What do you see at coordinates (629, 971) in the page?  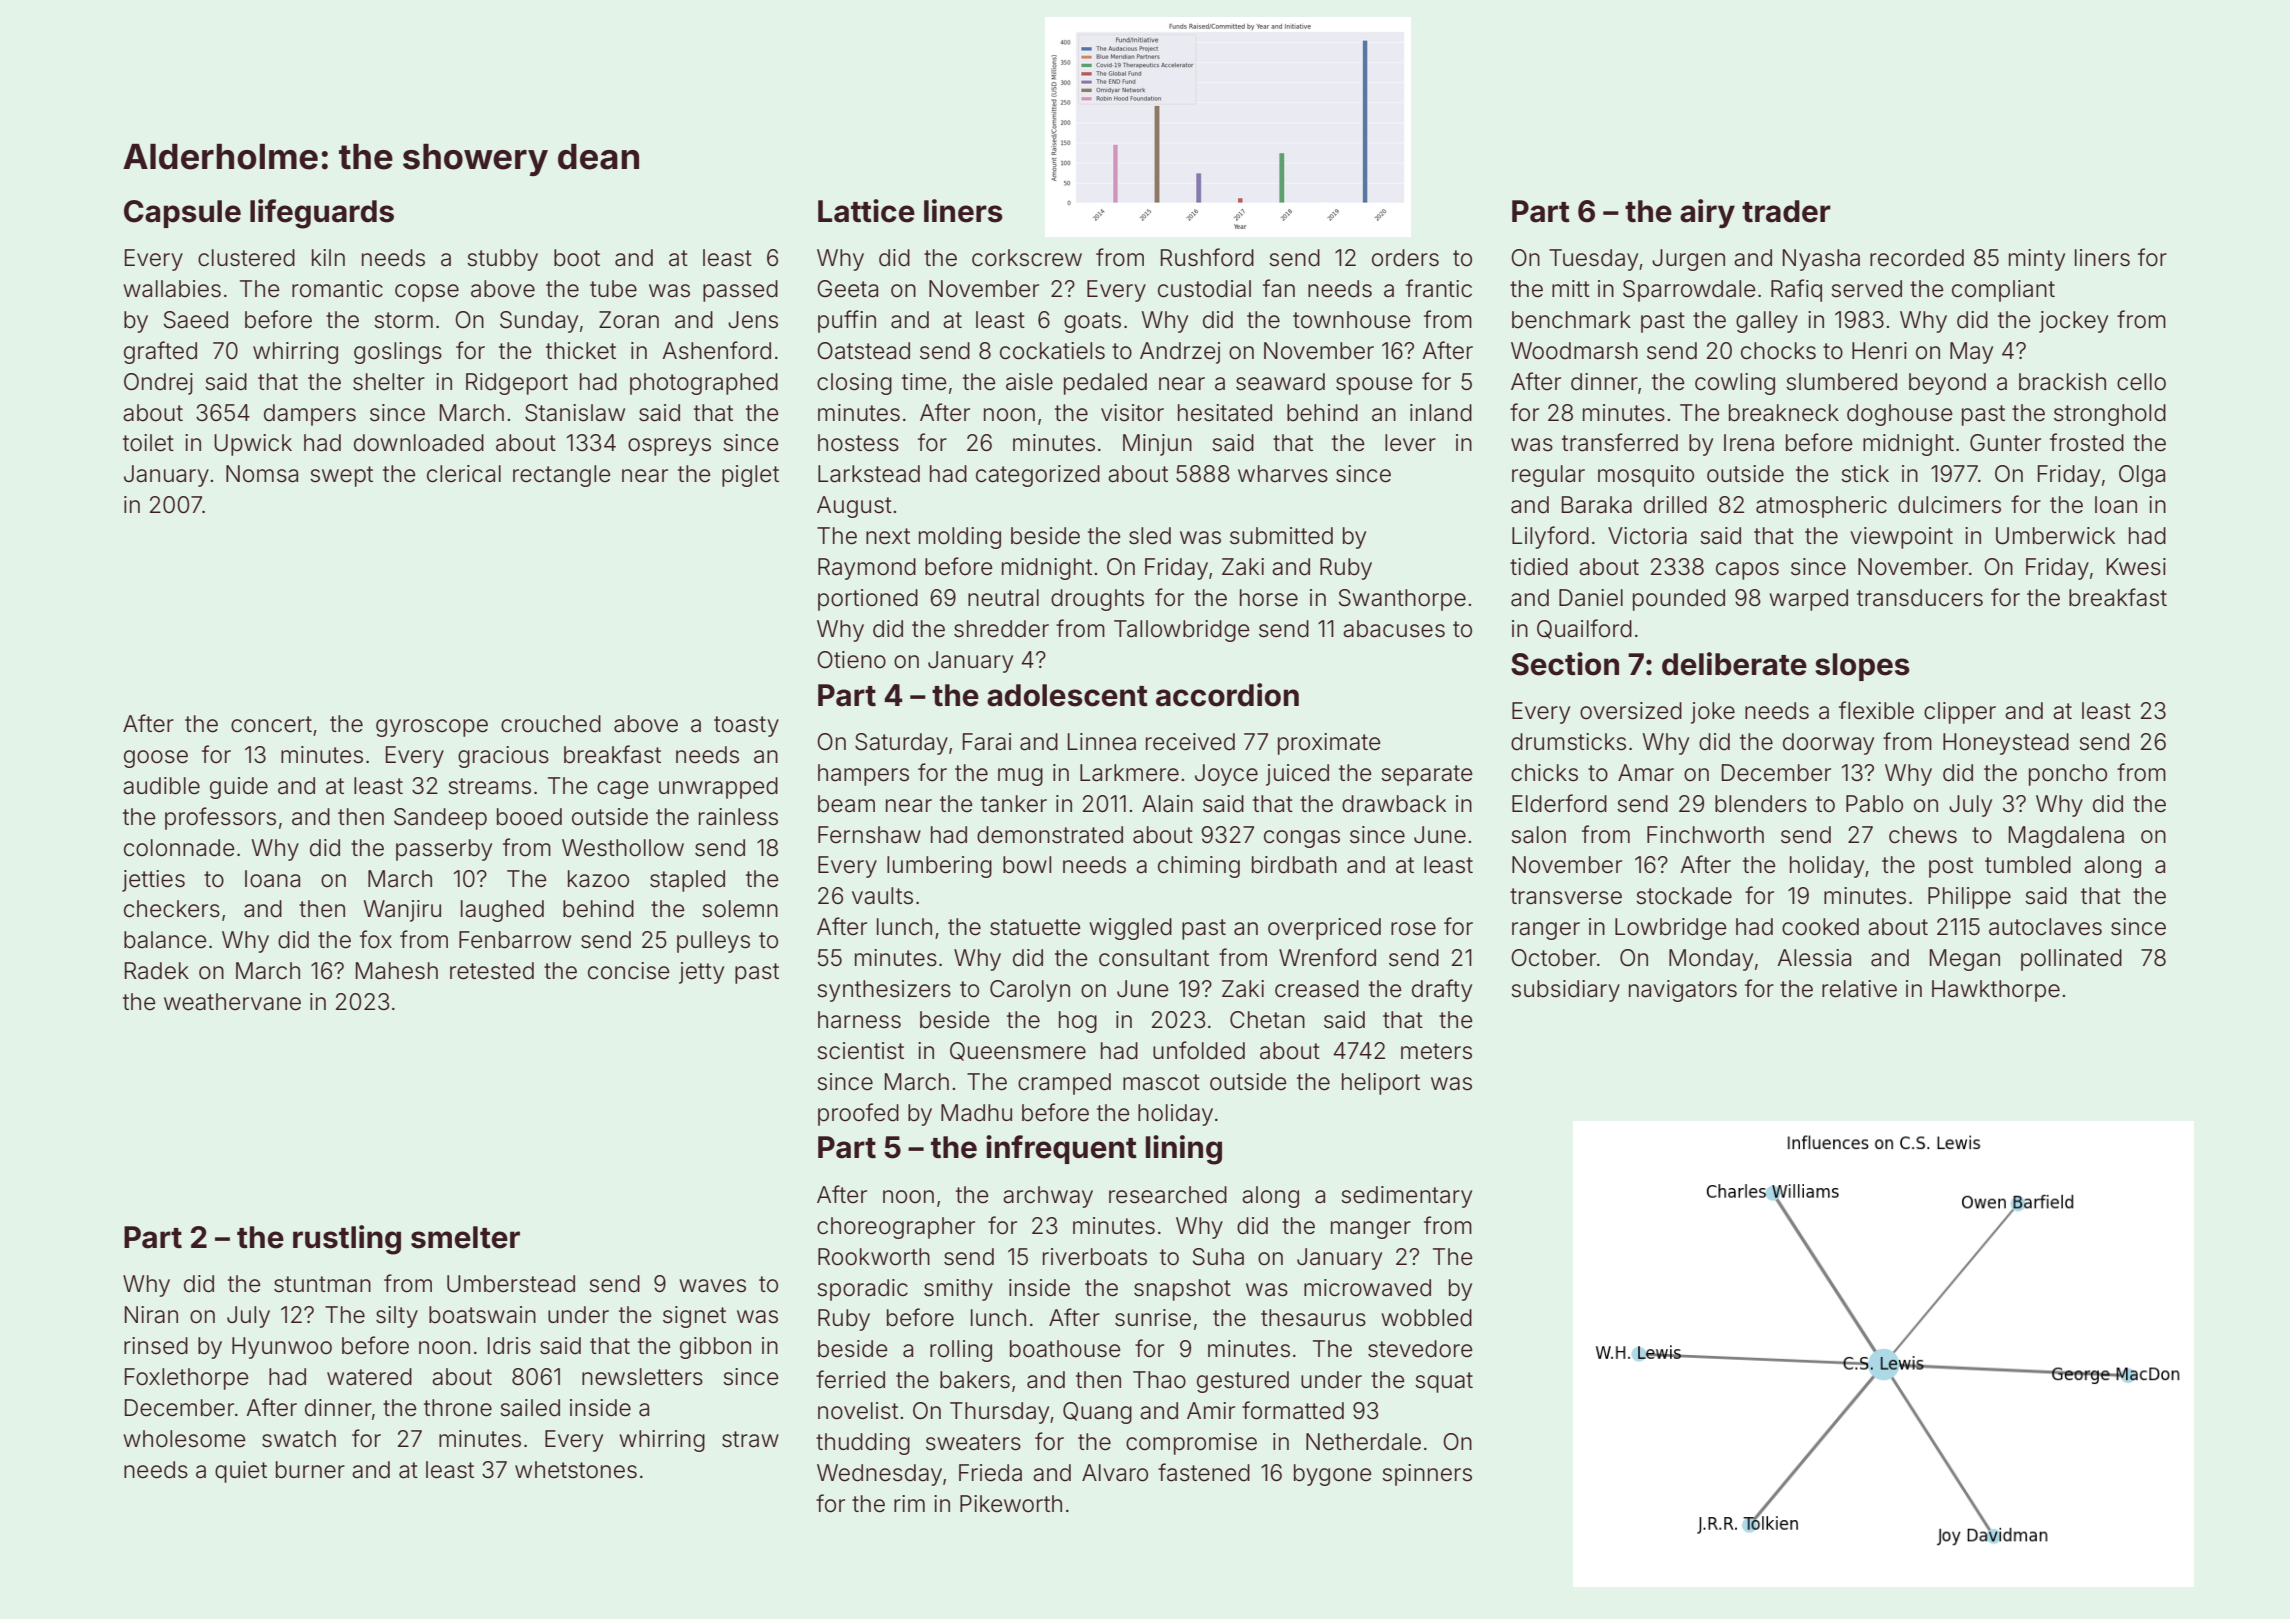 I see `concise` at bounding box center [629, 971].
